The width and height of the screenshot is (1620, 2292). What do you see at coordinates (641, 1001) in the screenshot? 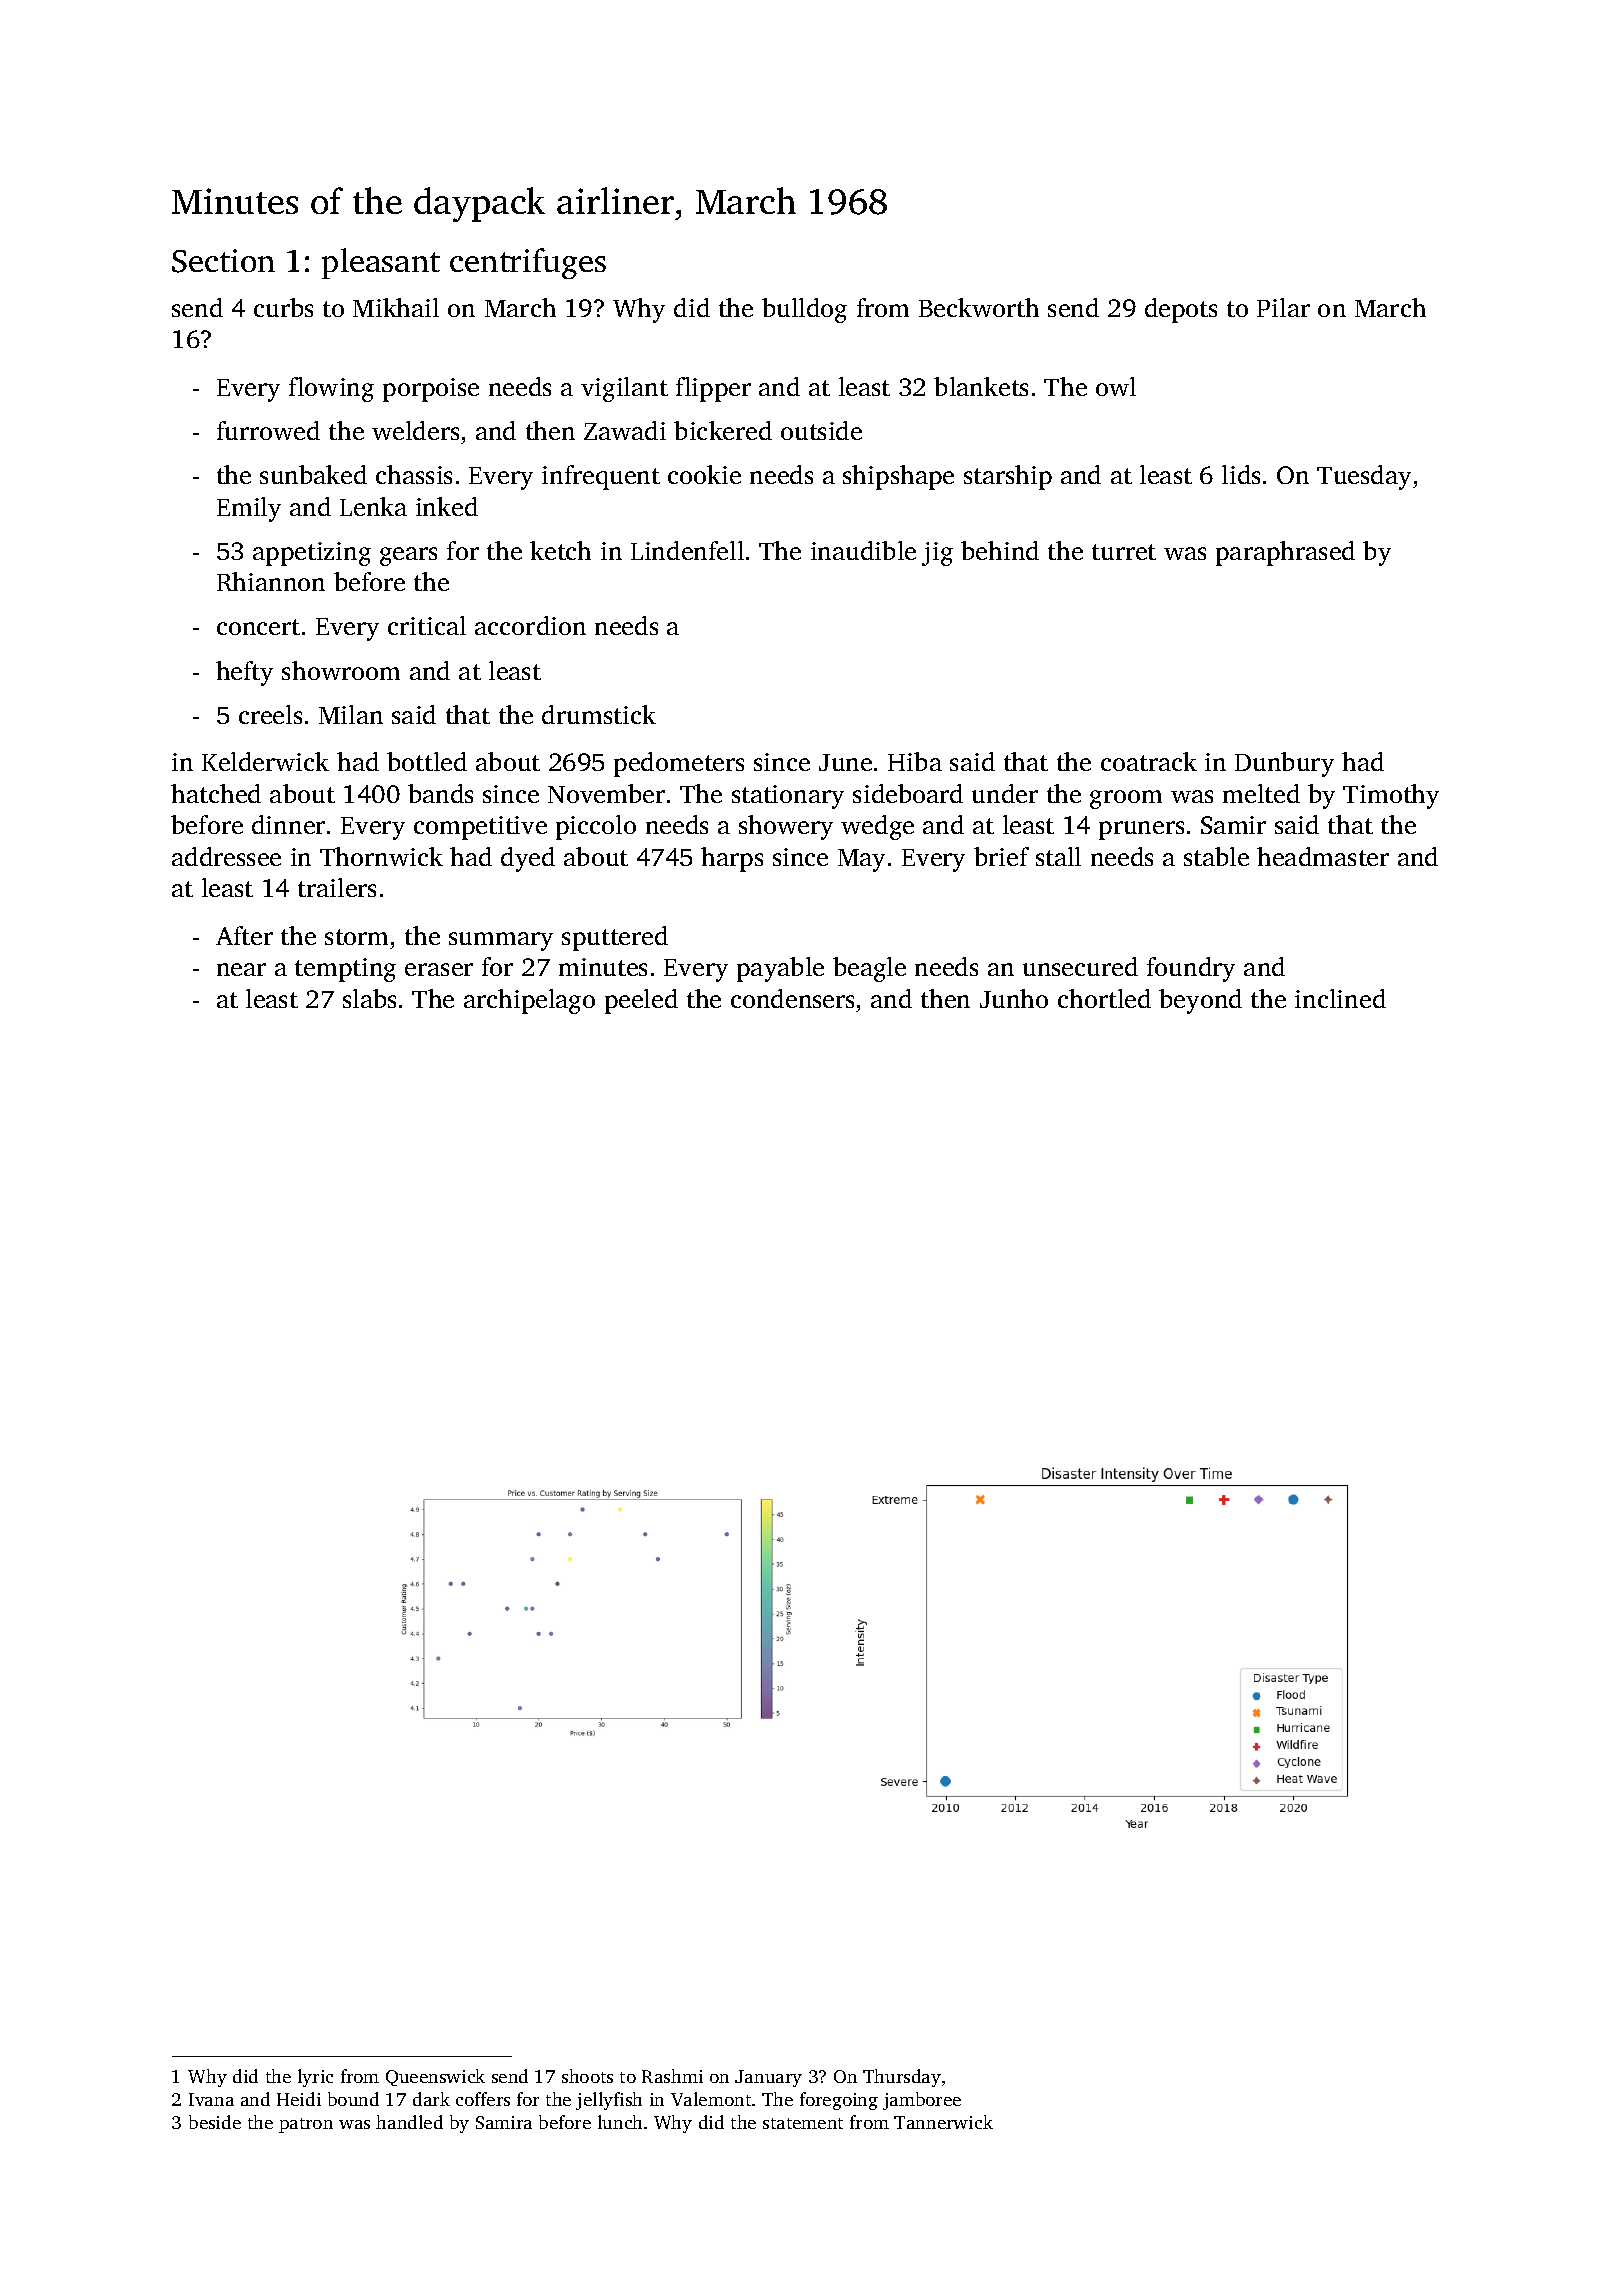
I see `peeled` at bounding box center [641, 1001].
